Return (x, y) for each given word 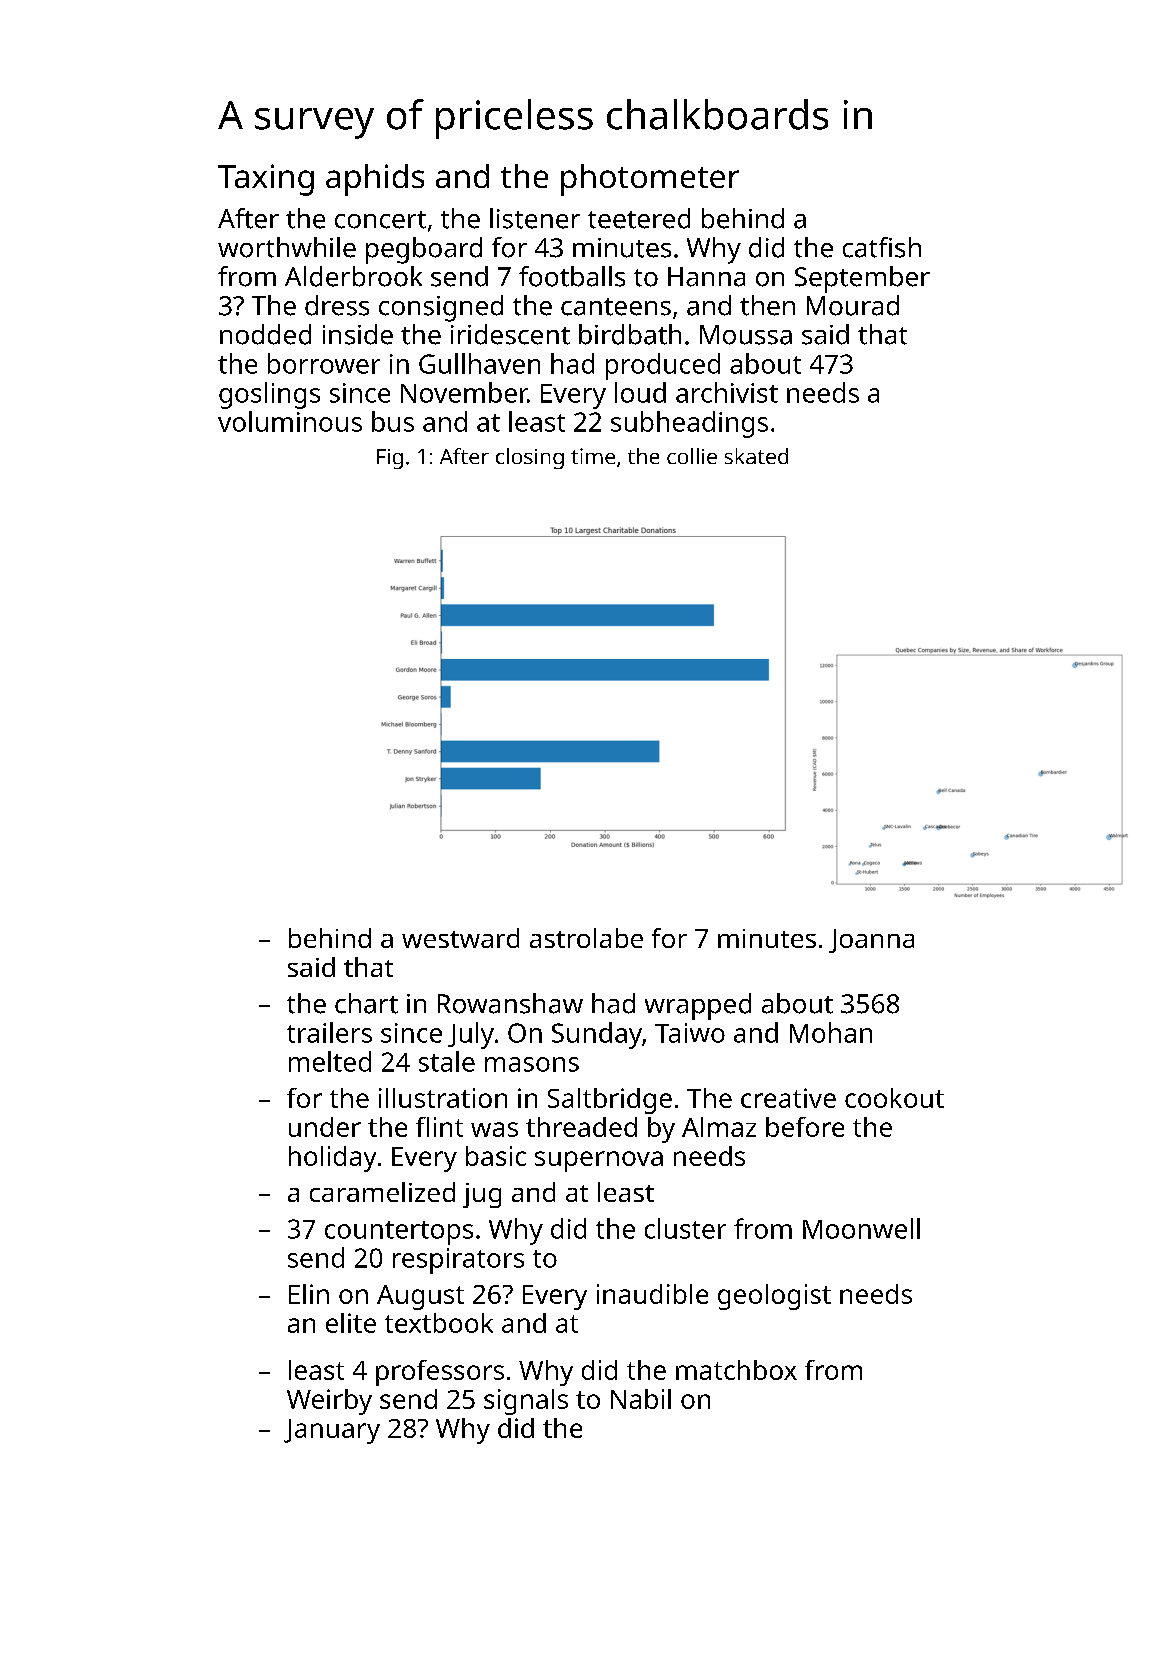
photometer (650, 180)
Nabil (641, 1399)
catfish (882, 247)
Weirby (329, 1402)
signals (526, 1402)
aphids (375, 180)
